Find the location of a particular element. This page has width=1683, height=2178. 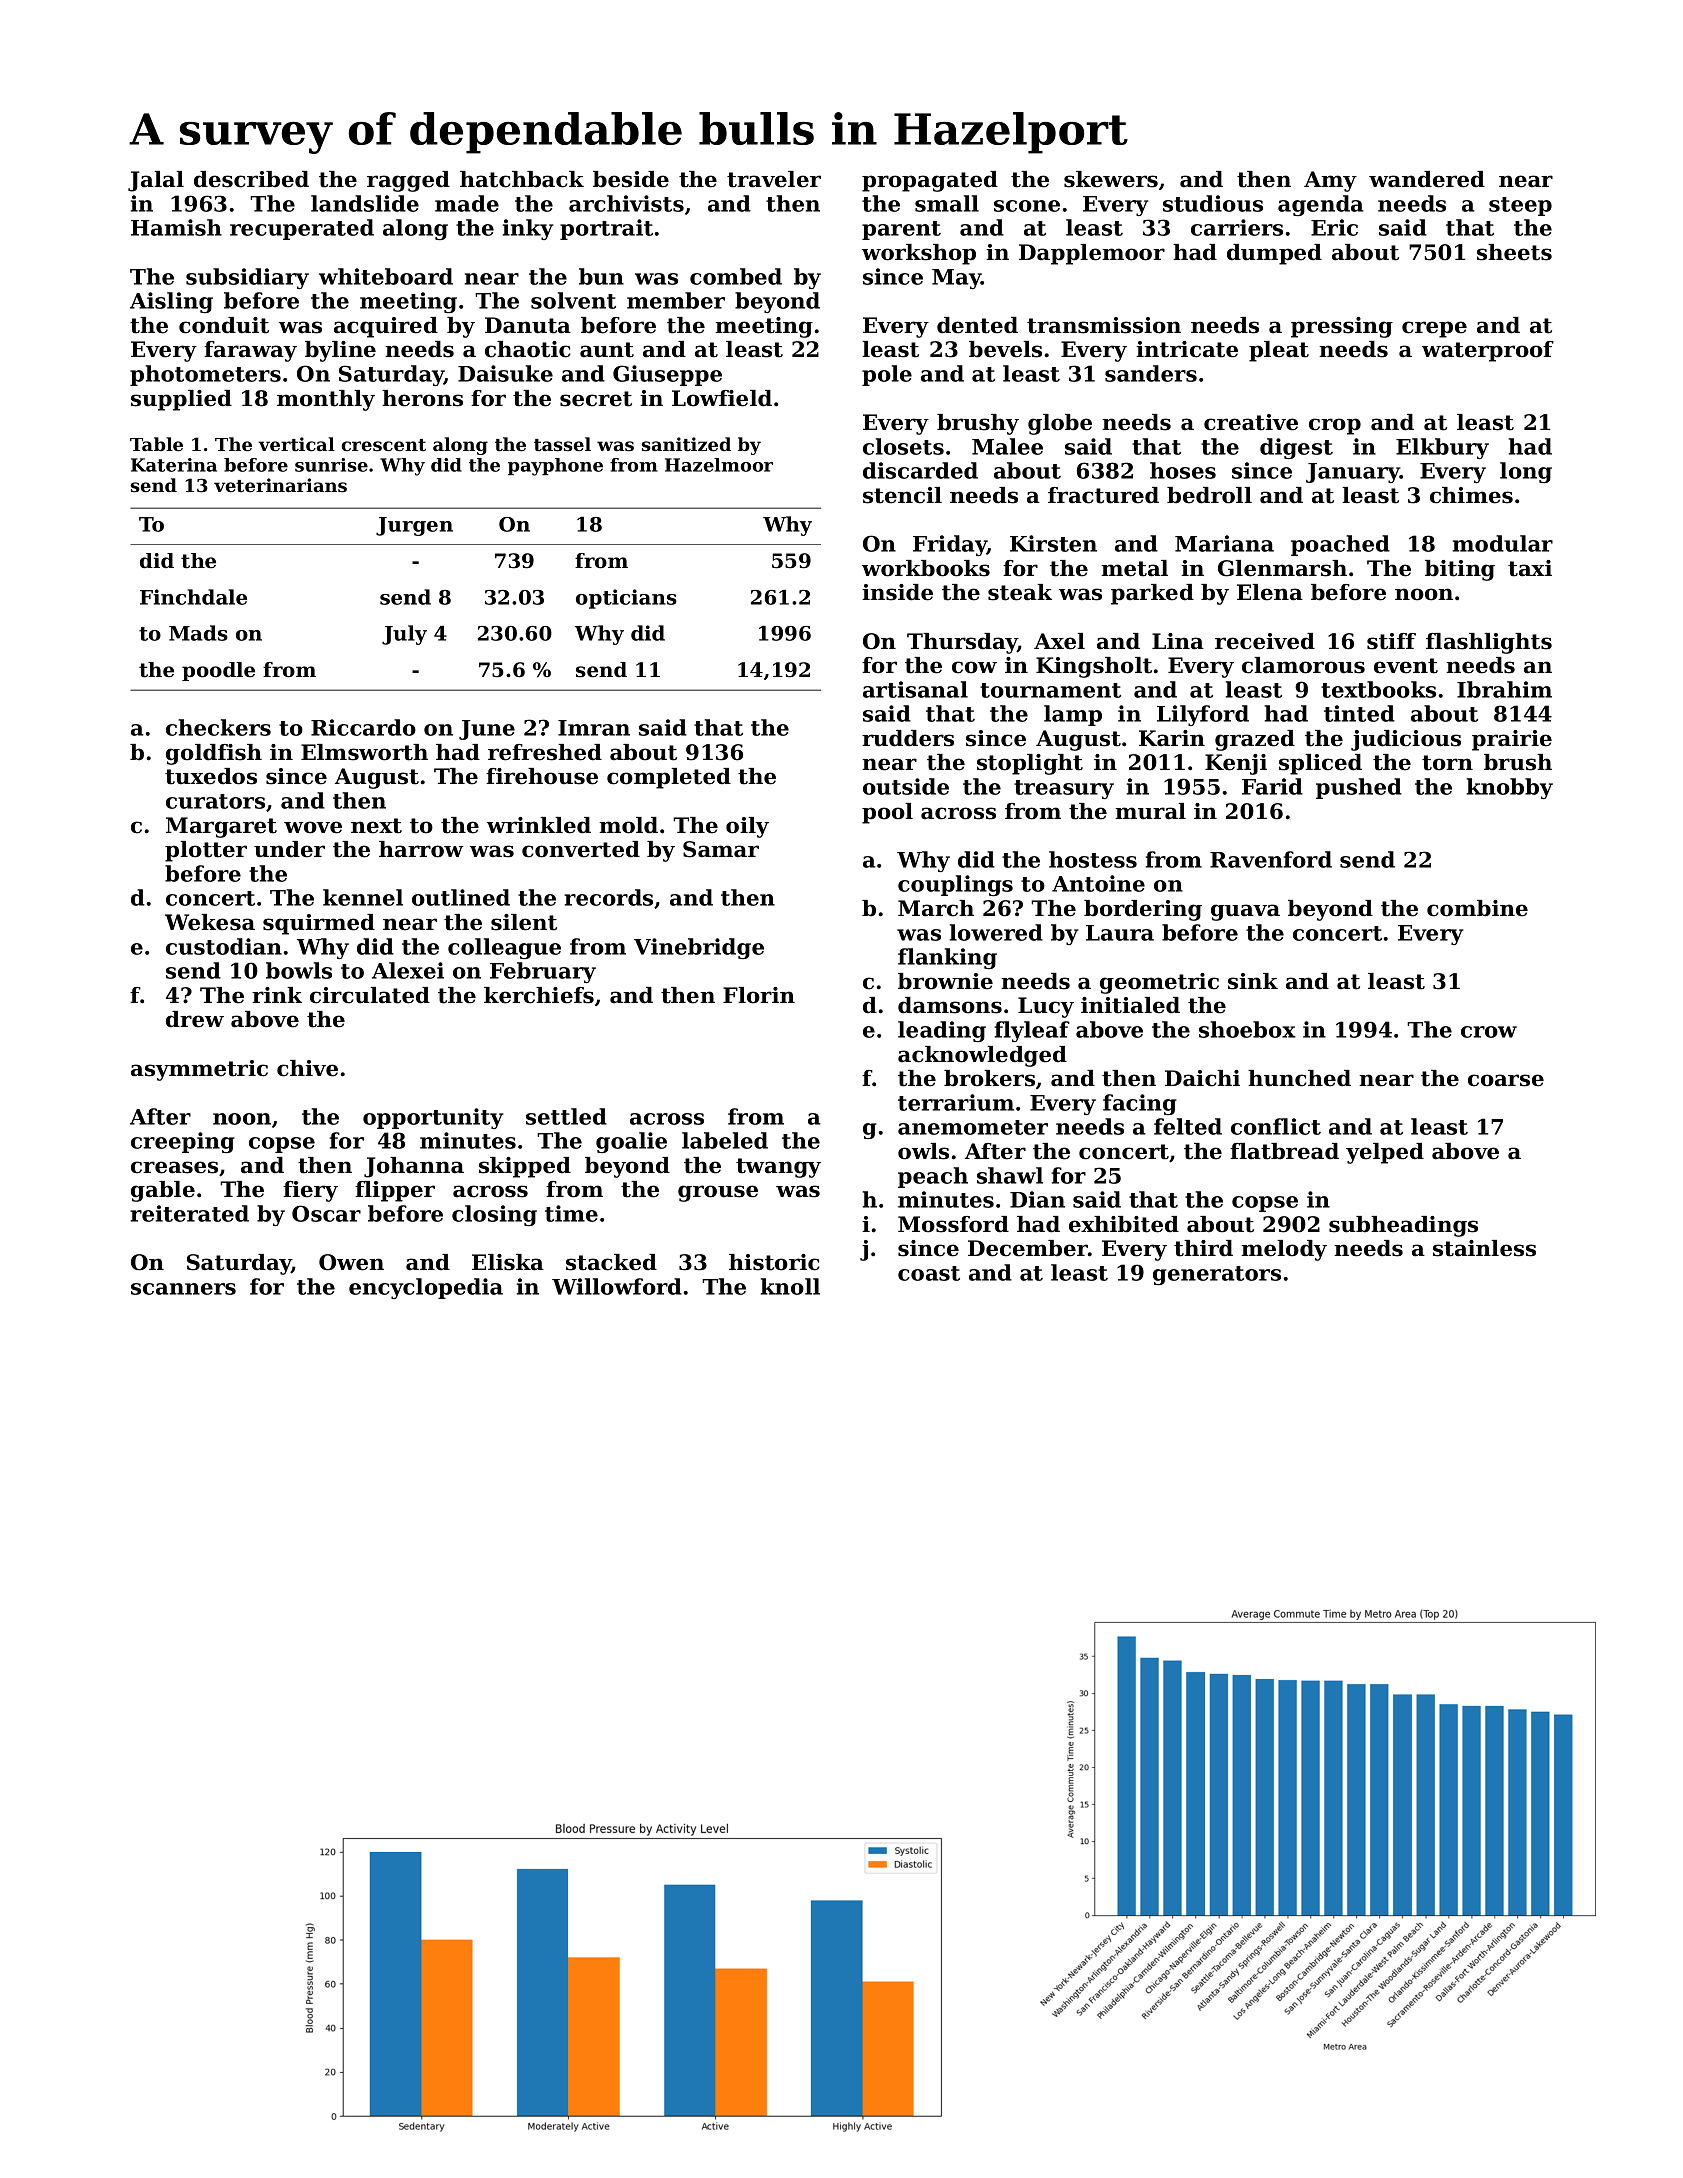

coast is located at coordinates (929, 1273).
